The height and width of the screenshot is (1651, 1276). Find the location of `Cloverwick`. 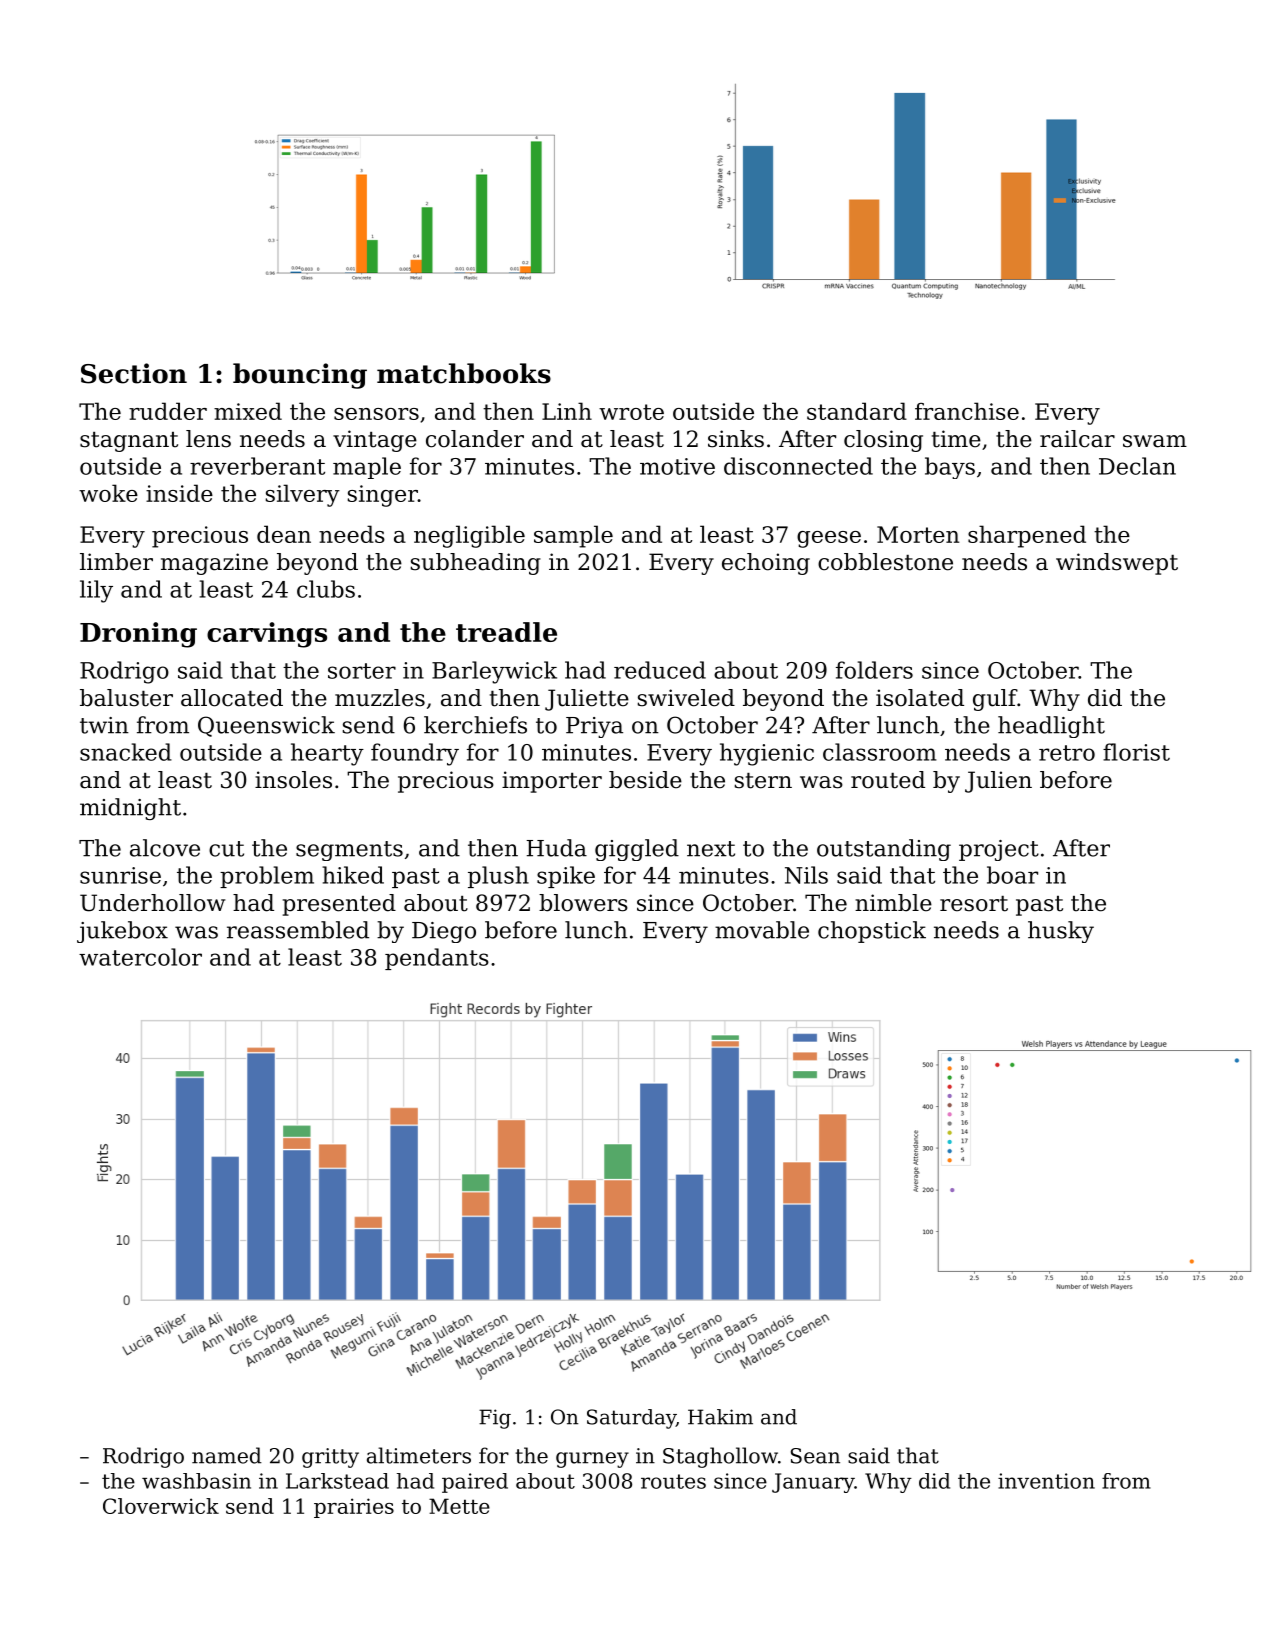

Cloverwick is located at coordinates (161, 1506).
